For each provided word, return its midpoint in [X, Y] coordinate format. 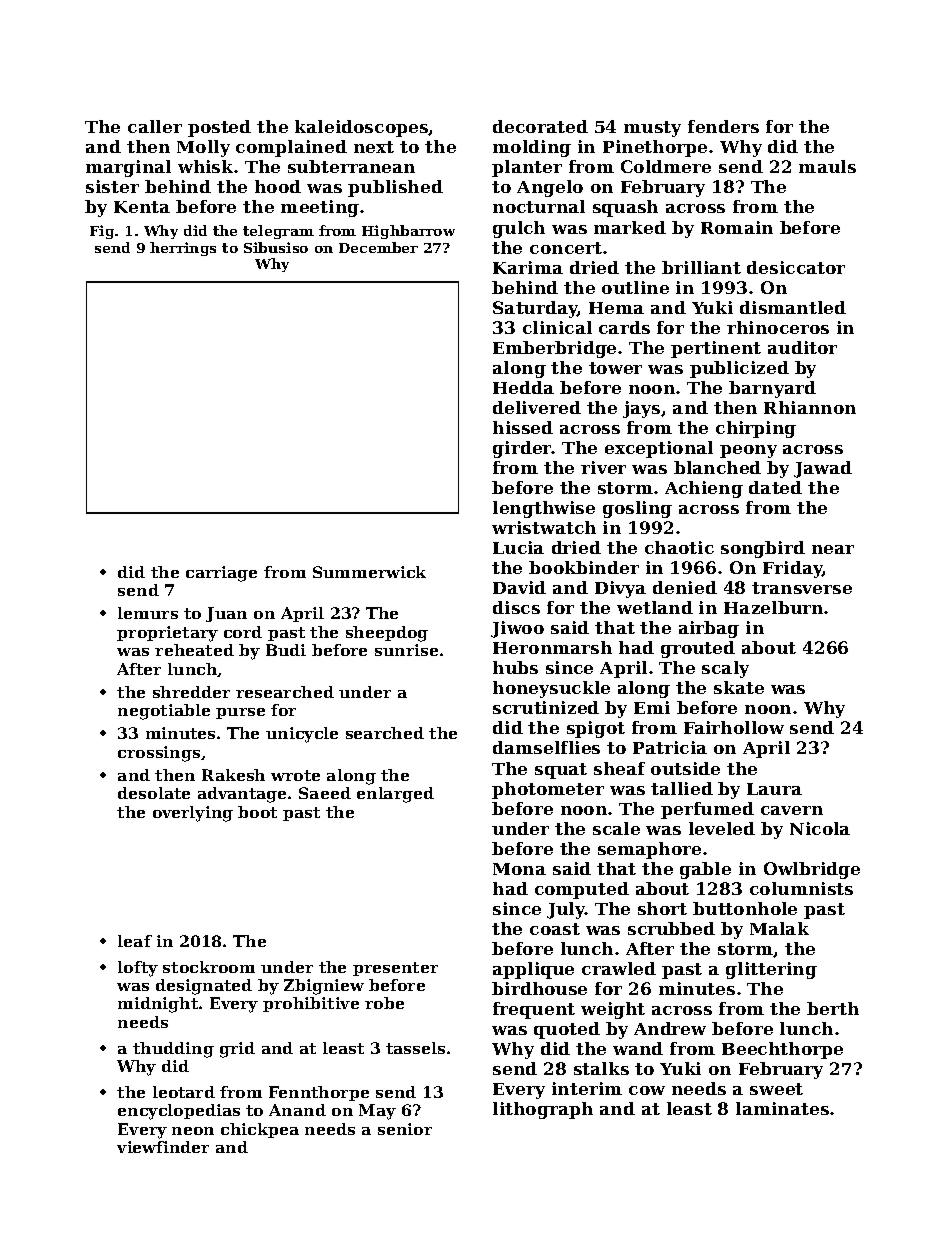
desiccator [796, 267]
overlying [193, 814]
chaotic [679, 547]
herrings [183, 249]
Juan [226, 614]
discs [516, 607]
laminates [782, 1108]
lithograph [543, 1110]
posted [219, 128]
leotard [184, 1092]
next [374, 147]
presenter [395, 969]
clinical [557, 327]
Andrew [670, 1028]
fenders [723, 126]
